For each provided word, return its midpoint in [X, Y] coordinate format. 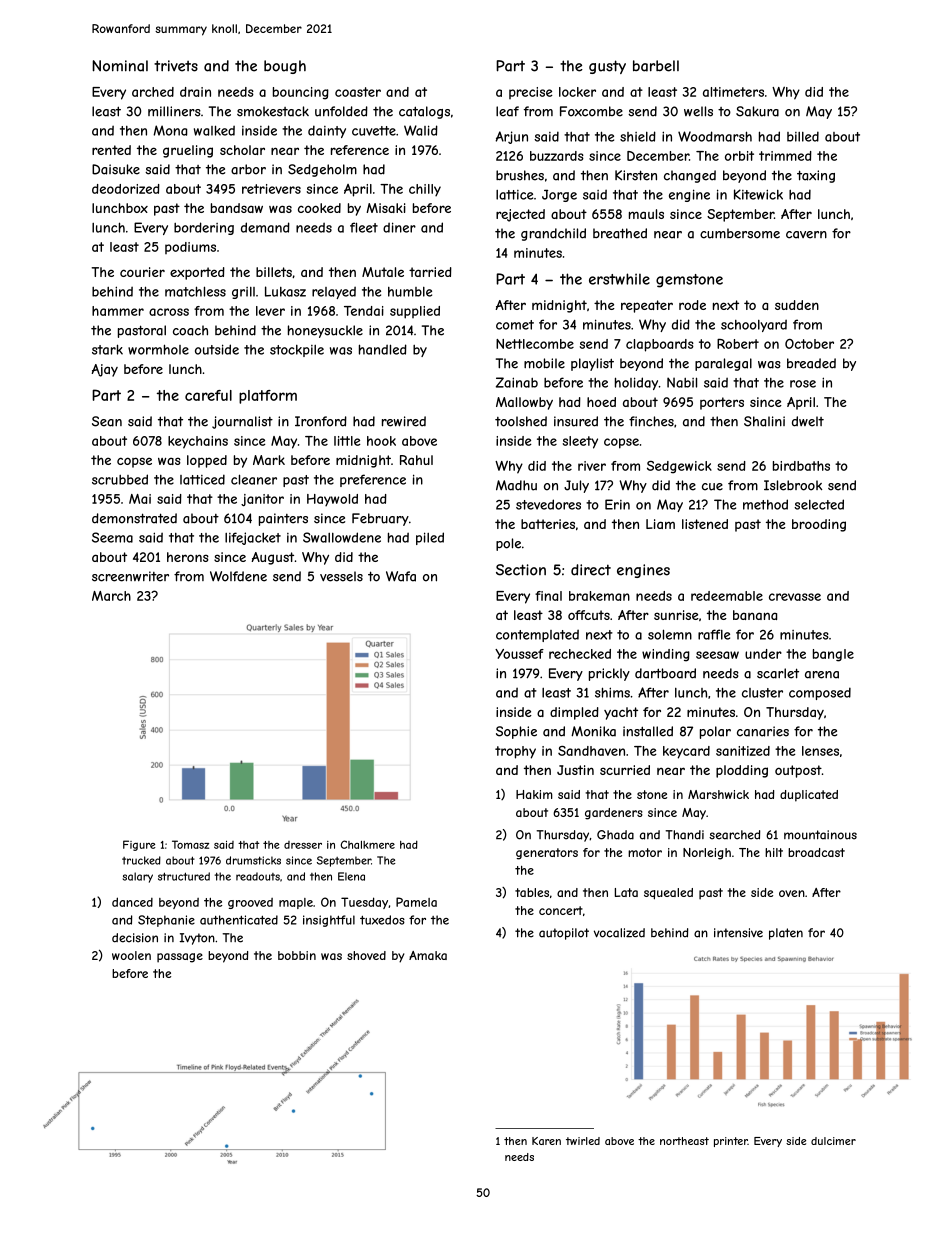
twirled [583, 1141]
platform [268, 397]
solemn [670, 634]
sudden [797, 305]
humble [410, 292]
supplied [415, 312]
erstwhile [619, 279]
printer [731, 1142]
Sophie [516, 732]
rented [111, 150]
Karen [546, 1141]
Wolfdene [238, 576]
